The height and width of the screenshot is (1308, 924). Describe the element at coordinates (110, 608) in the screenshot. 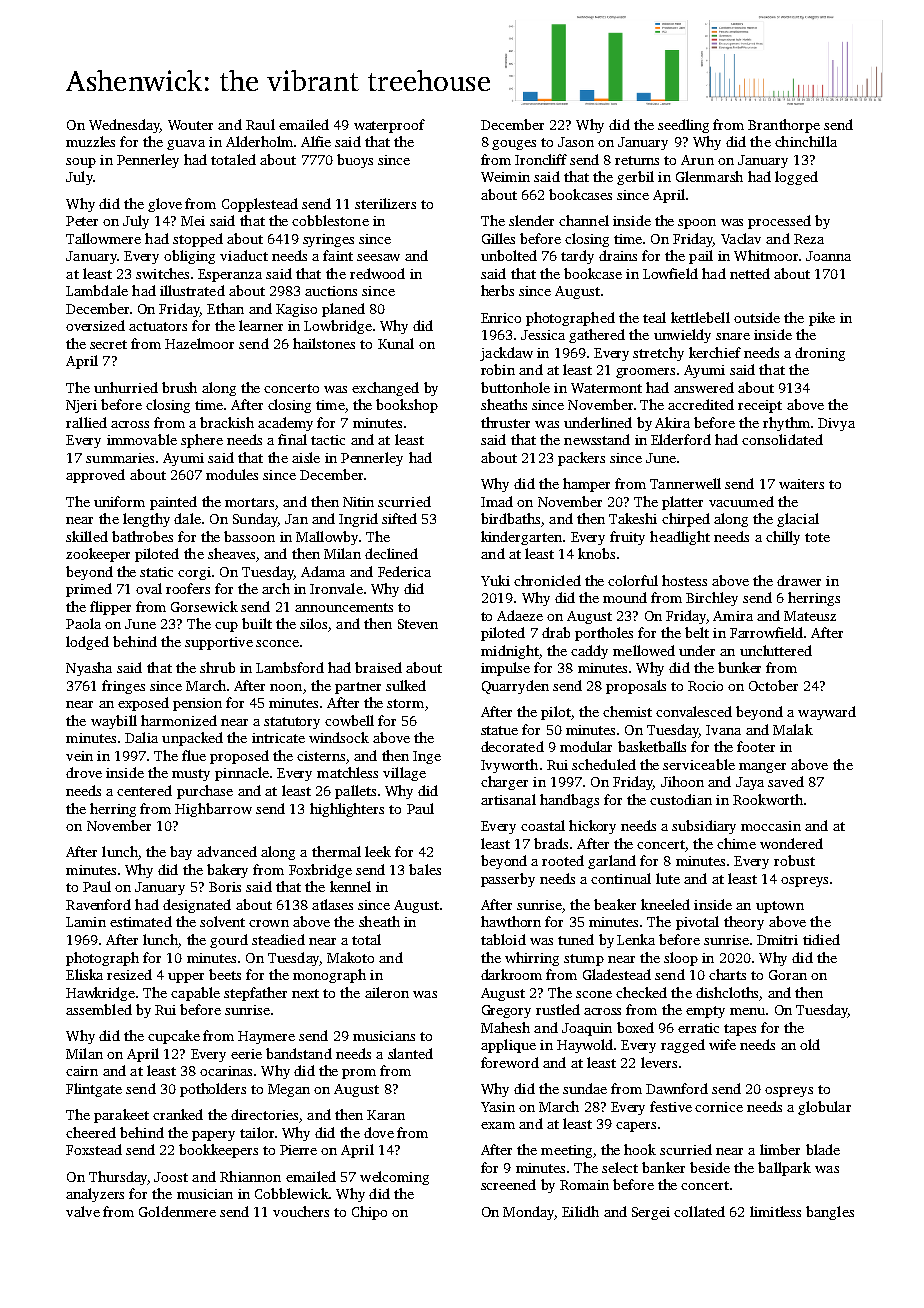

I see `flipper` at that location.
